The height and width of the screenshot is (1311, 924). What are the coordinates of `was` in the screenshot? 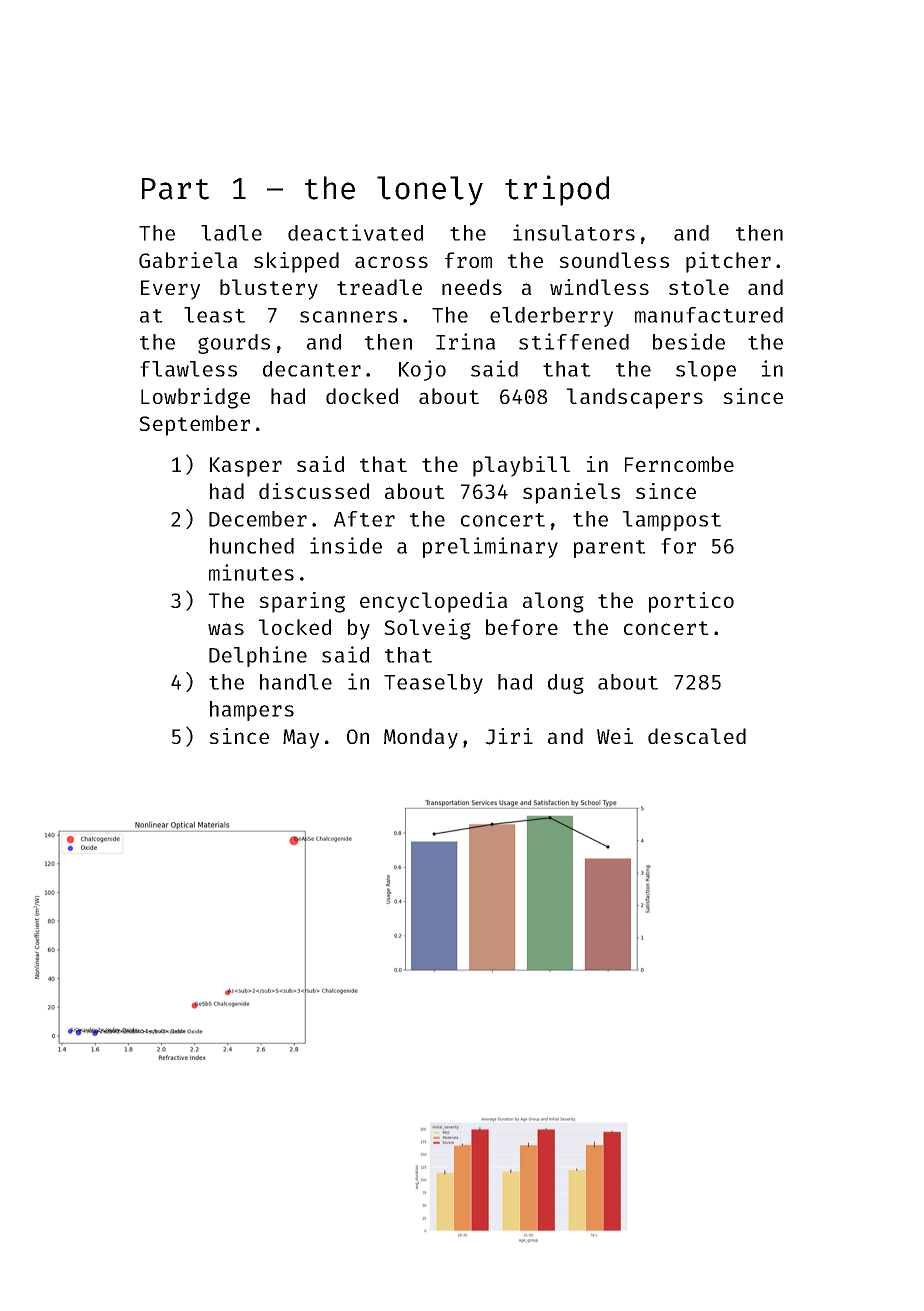 It's located at (226, 629).
